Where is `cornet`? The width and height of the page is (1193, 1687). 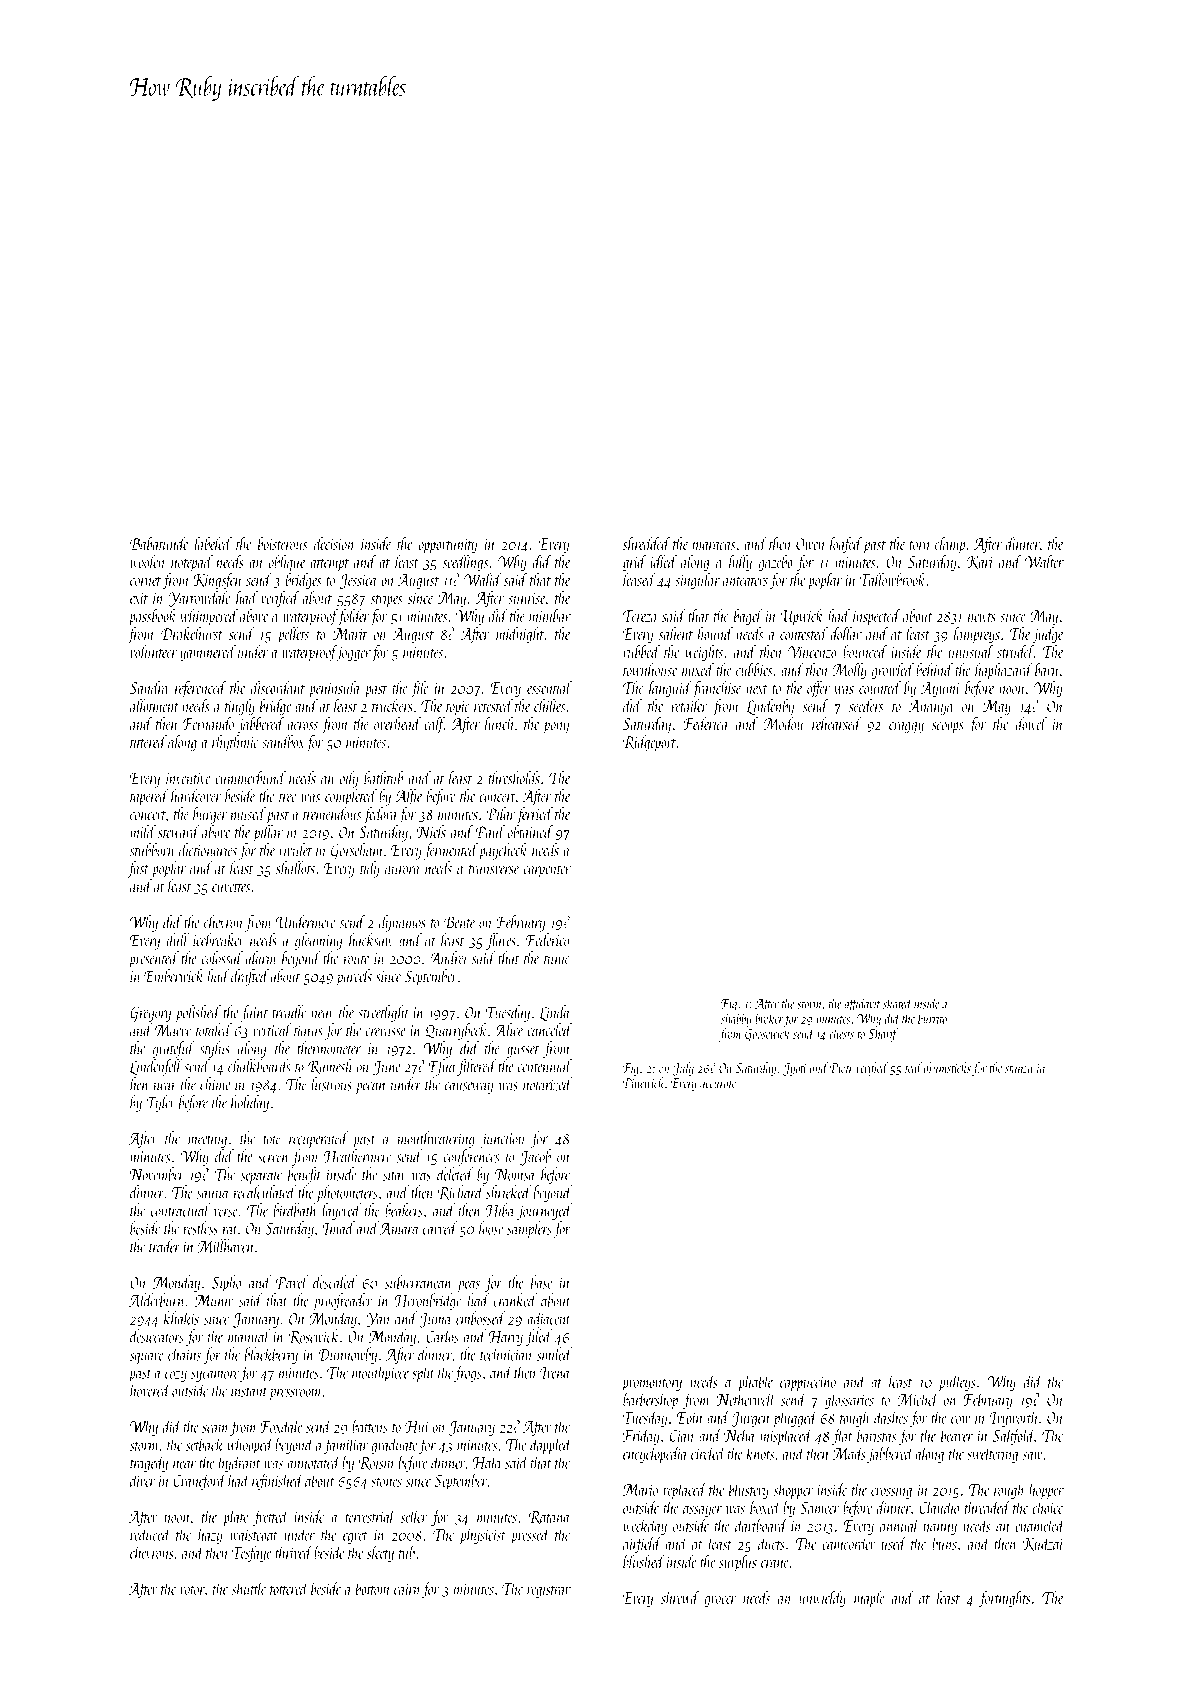 cornet is located at coordinates (145, 581).
